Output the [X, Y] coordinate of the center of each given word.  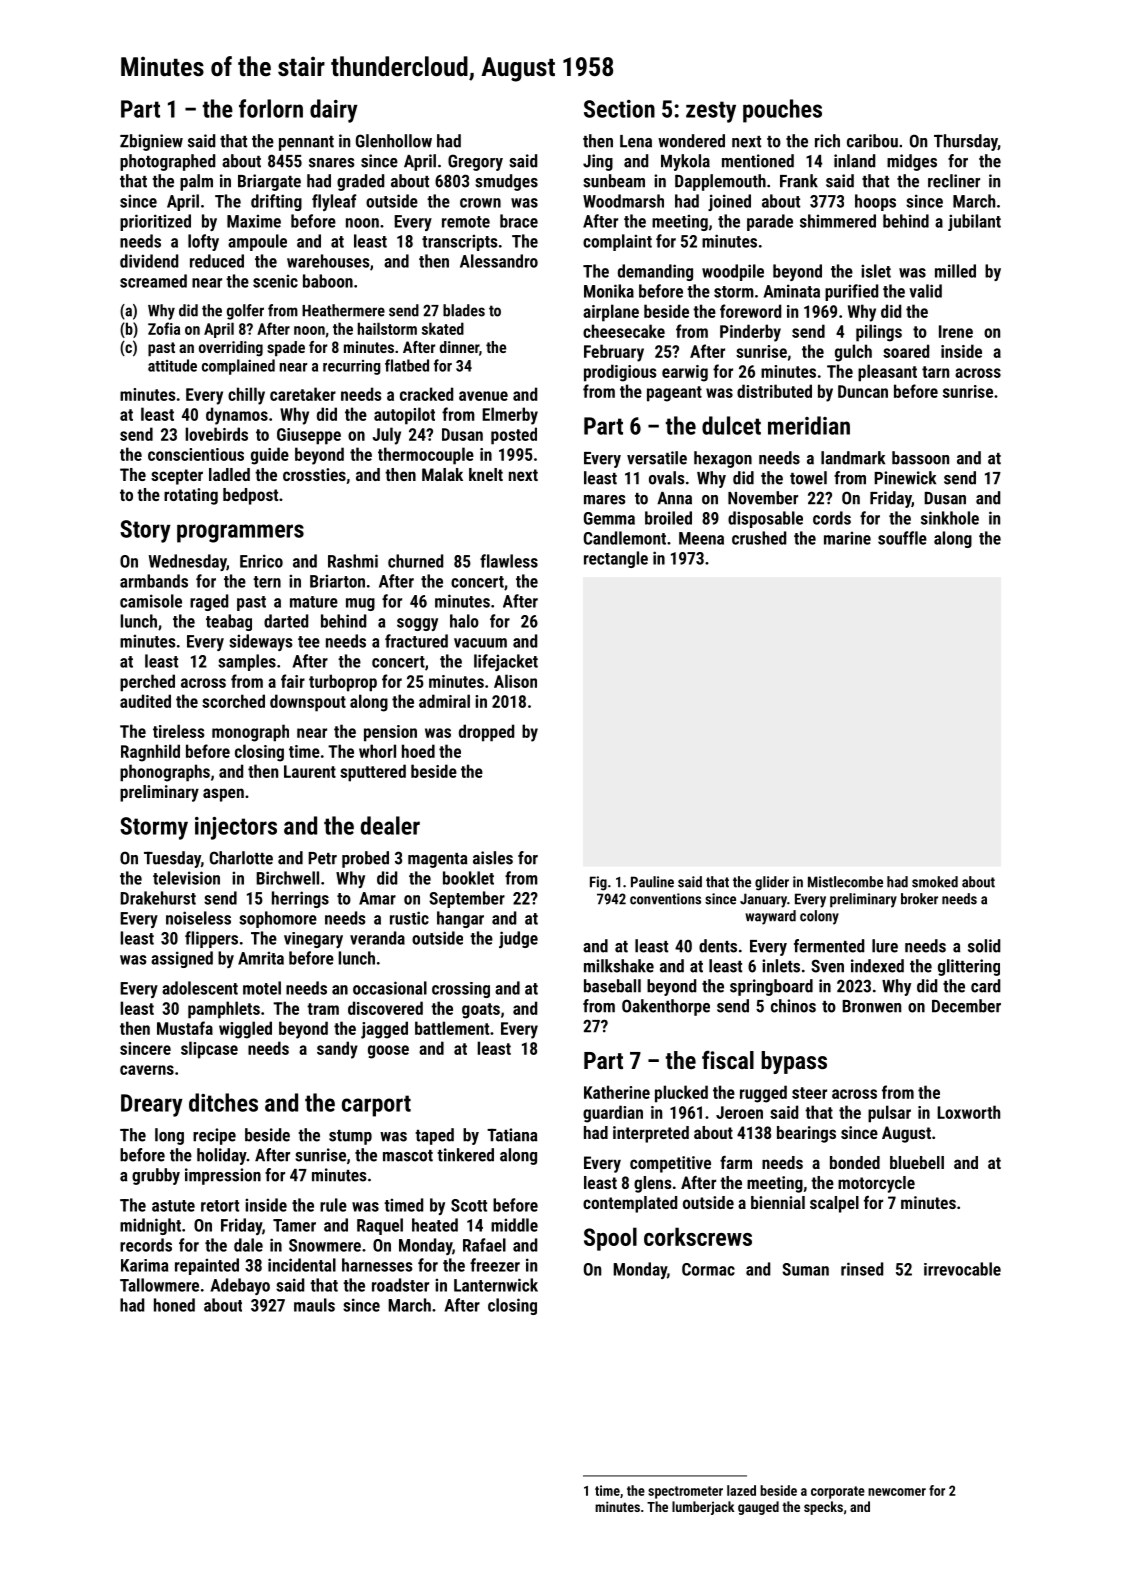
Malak [442, 474]
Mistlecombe [845, 882]
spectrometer [685, 1492]
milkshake [619, 966]
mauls [314, 1305]
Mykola [685, 162]
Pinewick [905, 478]
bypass [794, 1062]
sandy [337, 1050]
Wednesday [188, 562]
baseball [612, 986]
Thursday [966, 142]
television [186, 878]
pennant [306, 143]
